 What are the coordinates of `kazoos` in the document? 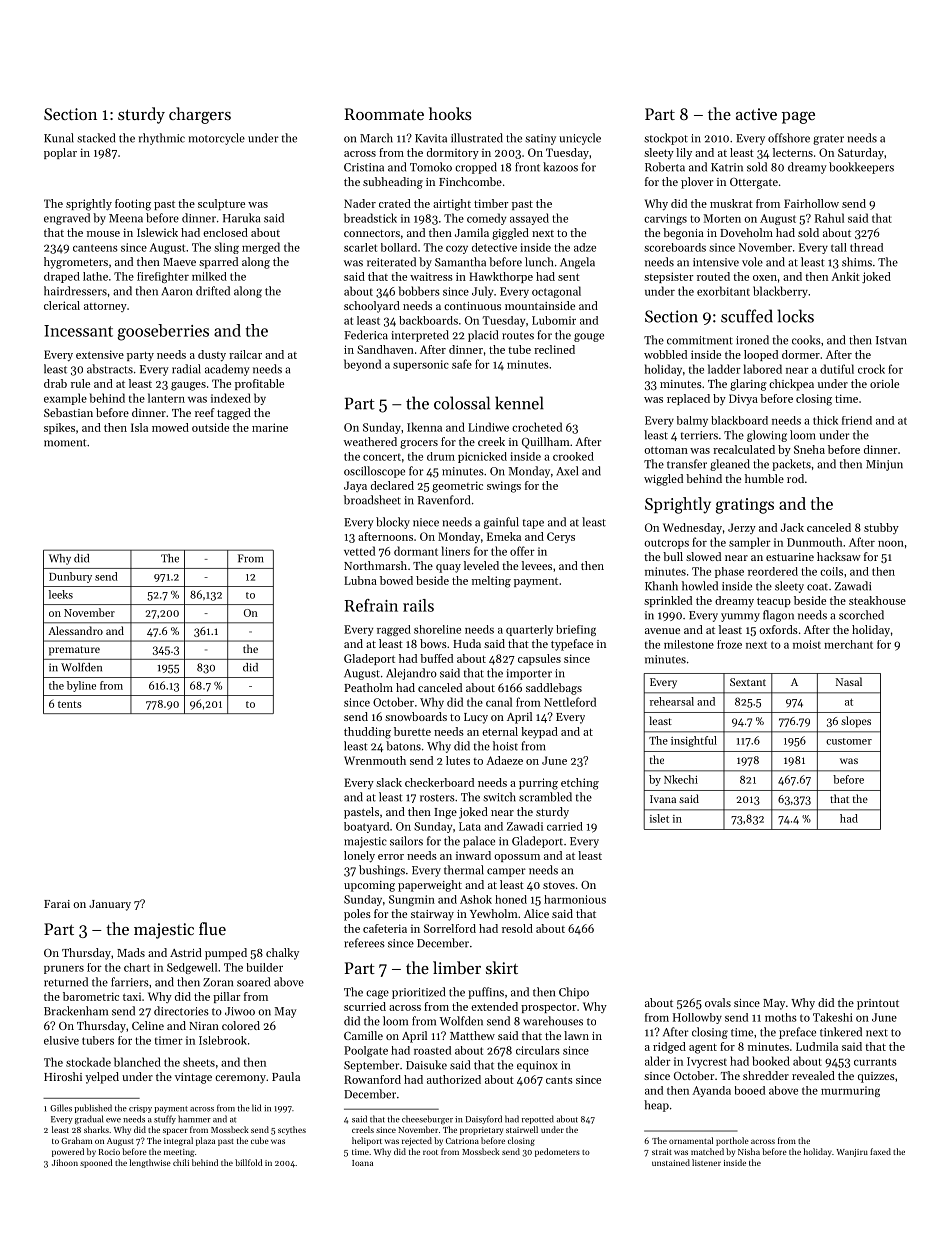 It's located at (560, 167).
